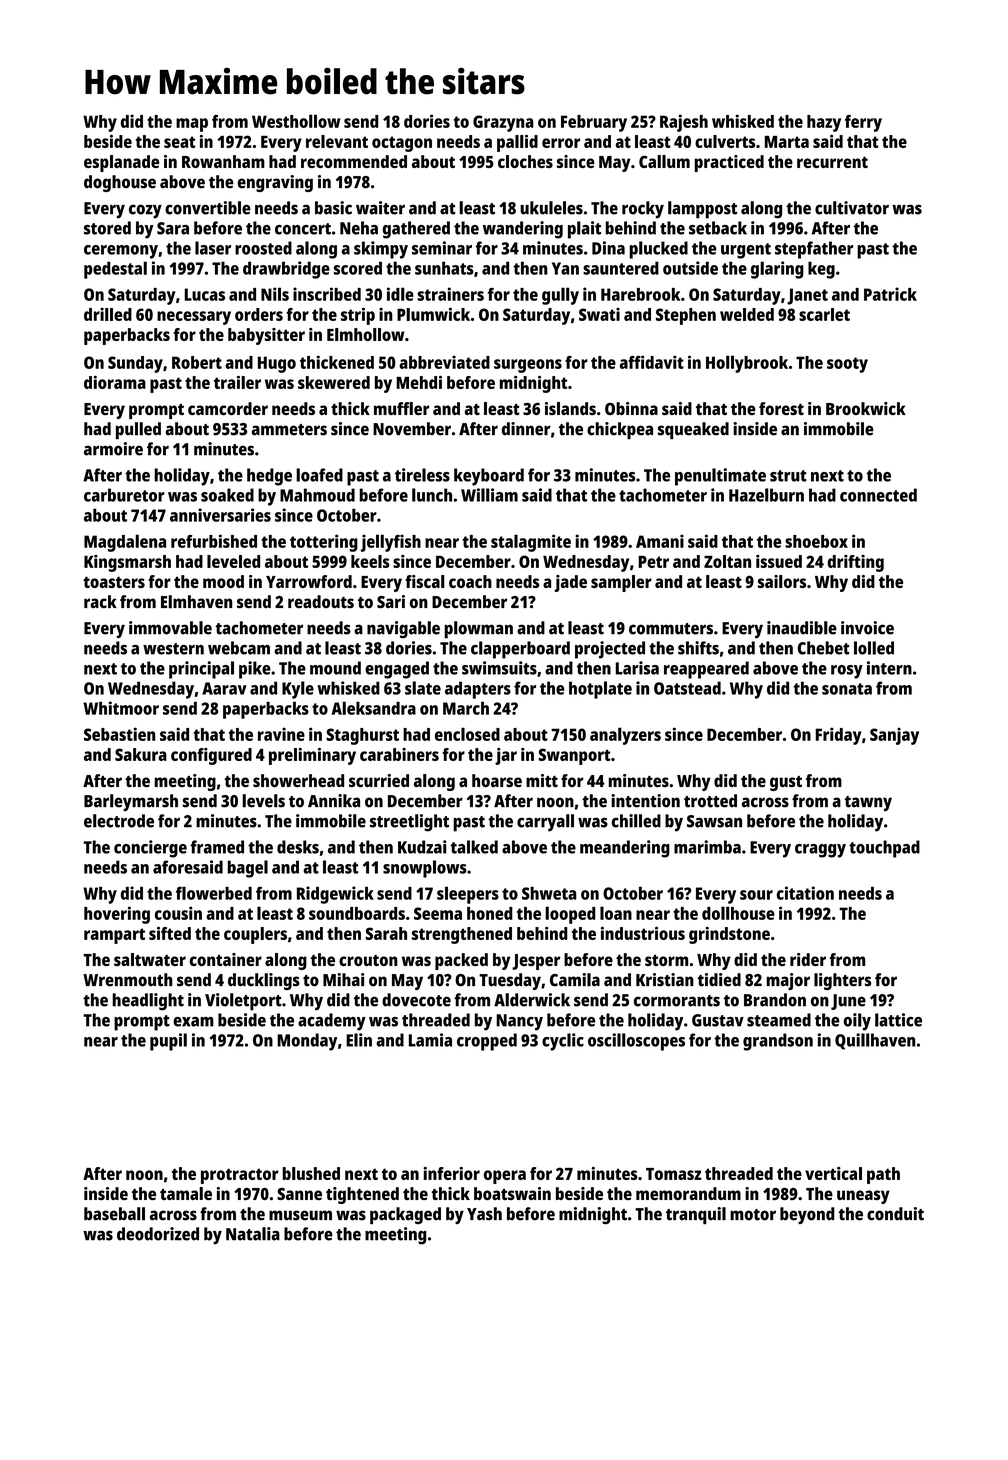 The image size is (1008, 1460). I want to click on map, so click(192, 125).
